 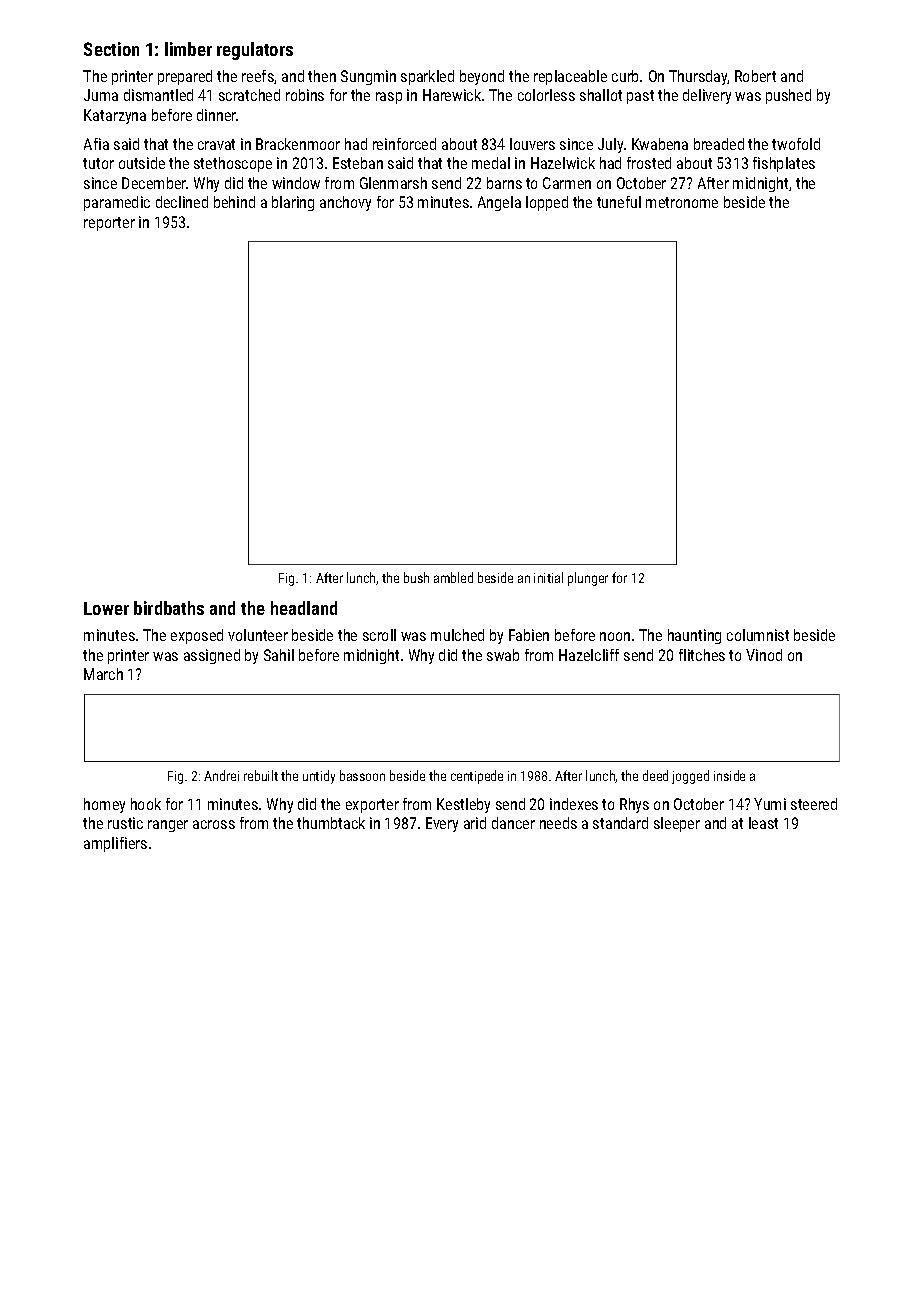 I want to click on amplifiers, so click(x=115, y=844).
